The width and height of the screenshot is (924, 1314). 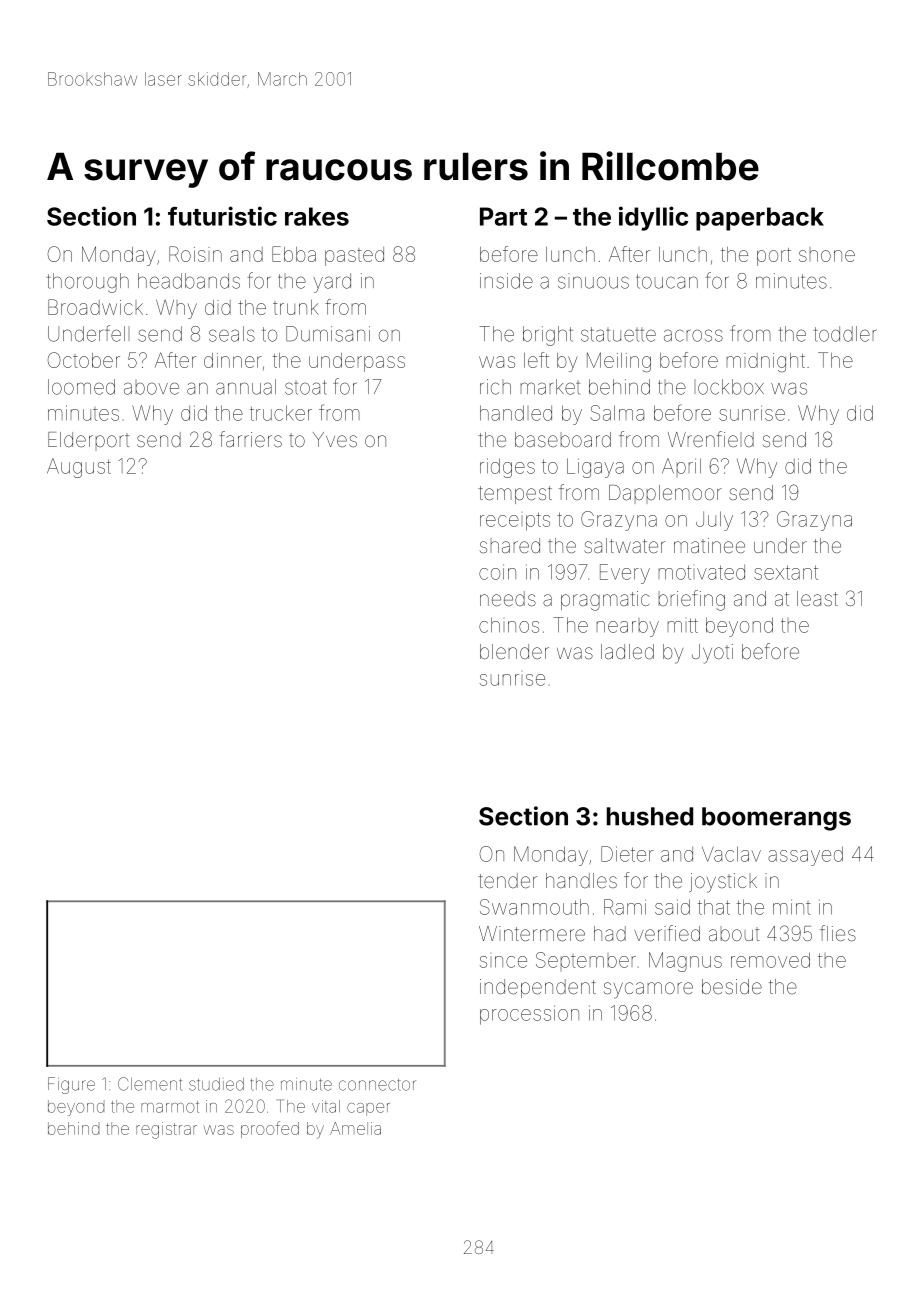 I want to click on midnight, so click(x=766, y=362).
